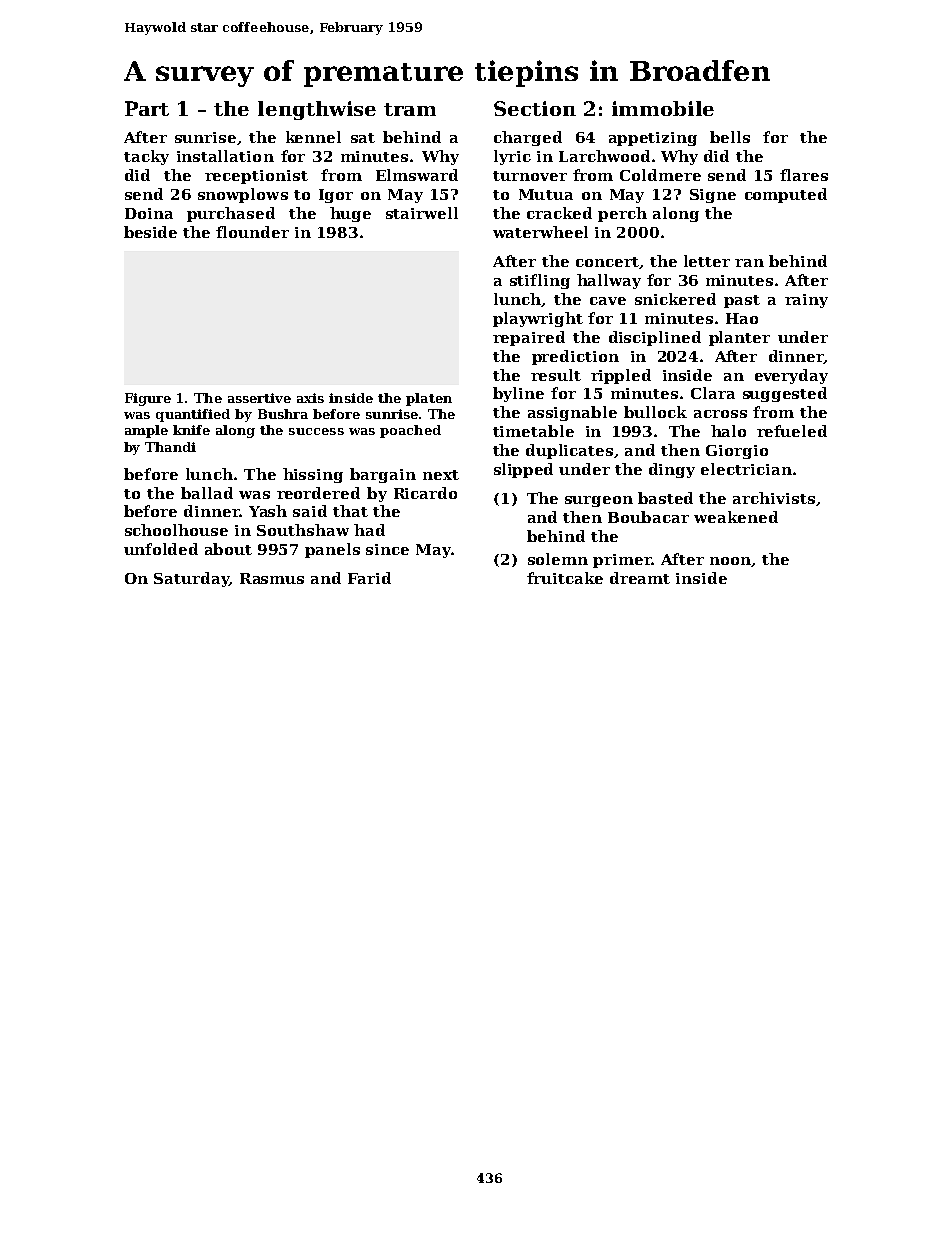  I want to click on Elmsward, so click(417, 175).
